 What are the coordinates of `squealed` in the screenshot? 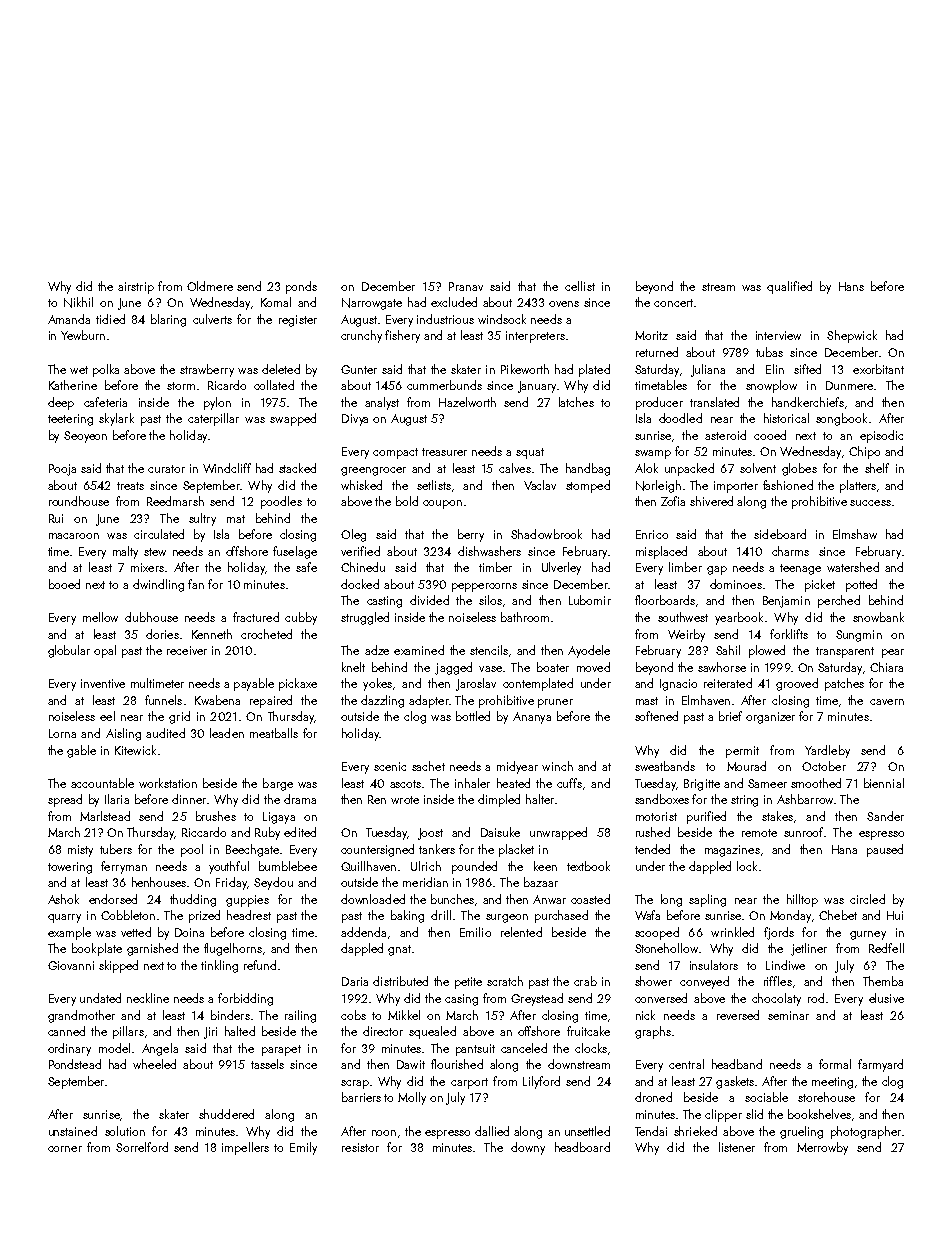 It's located at (432, 1032).
